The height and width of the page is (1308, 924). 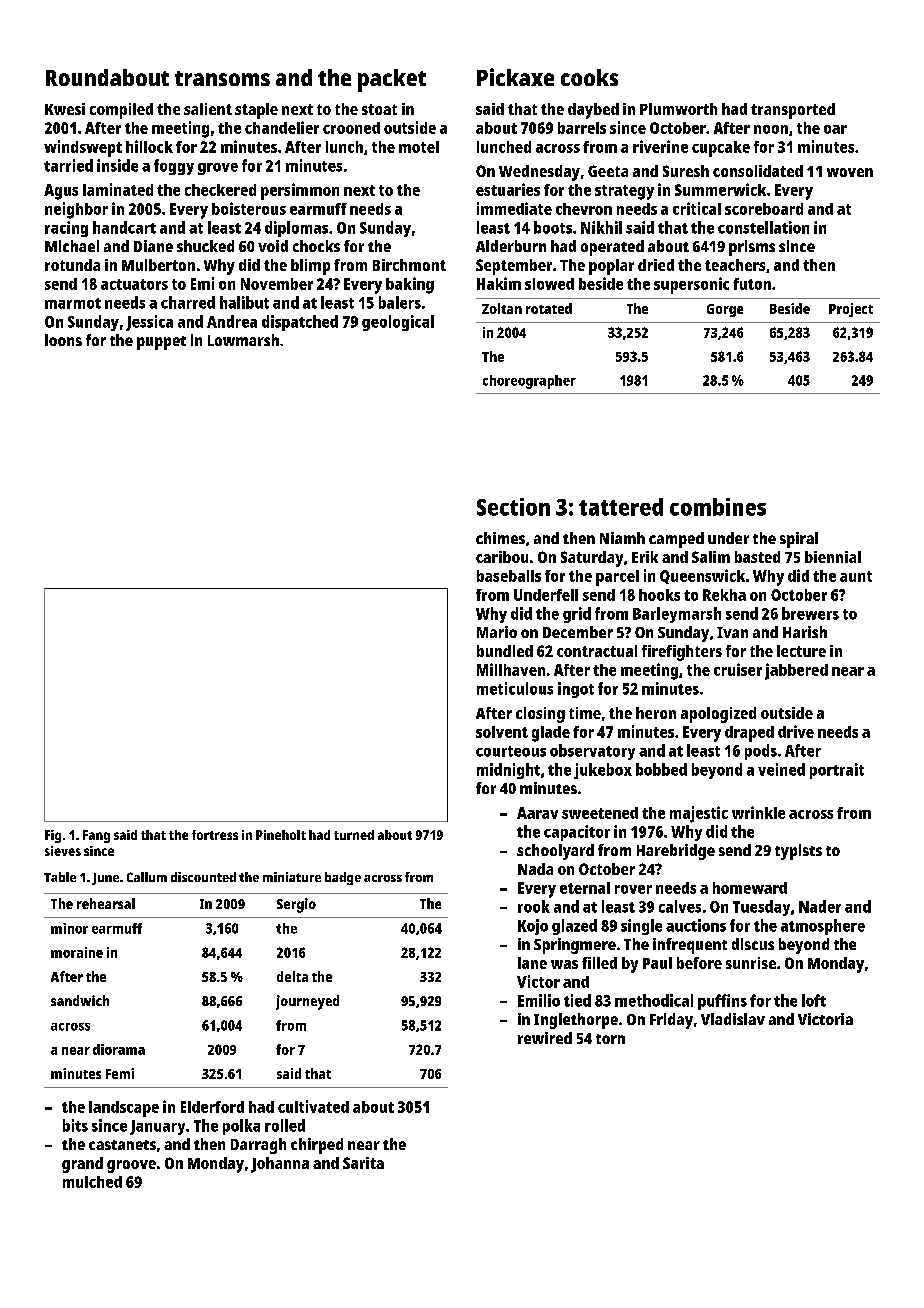 I want to click on lane, so click(x=532, y=963).
